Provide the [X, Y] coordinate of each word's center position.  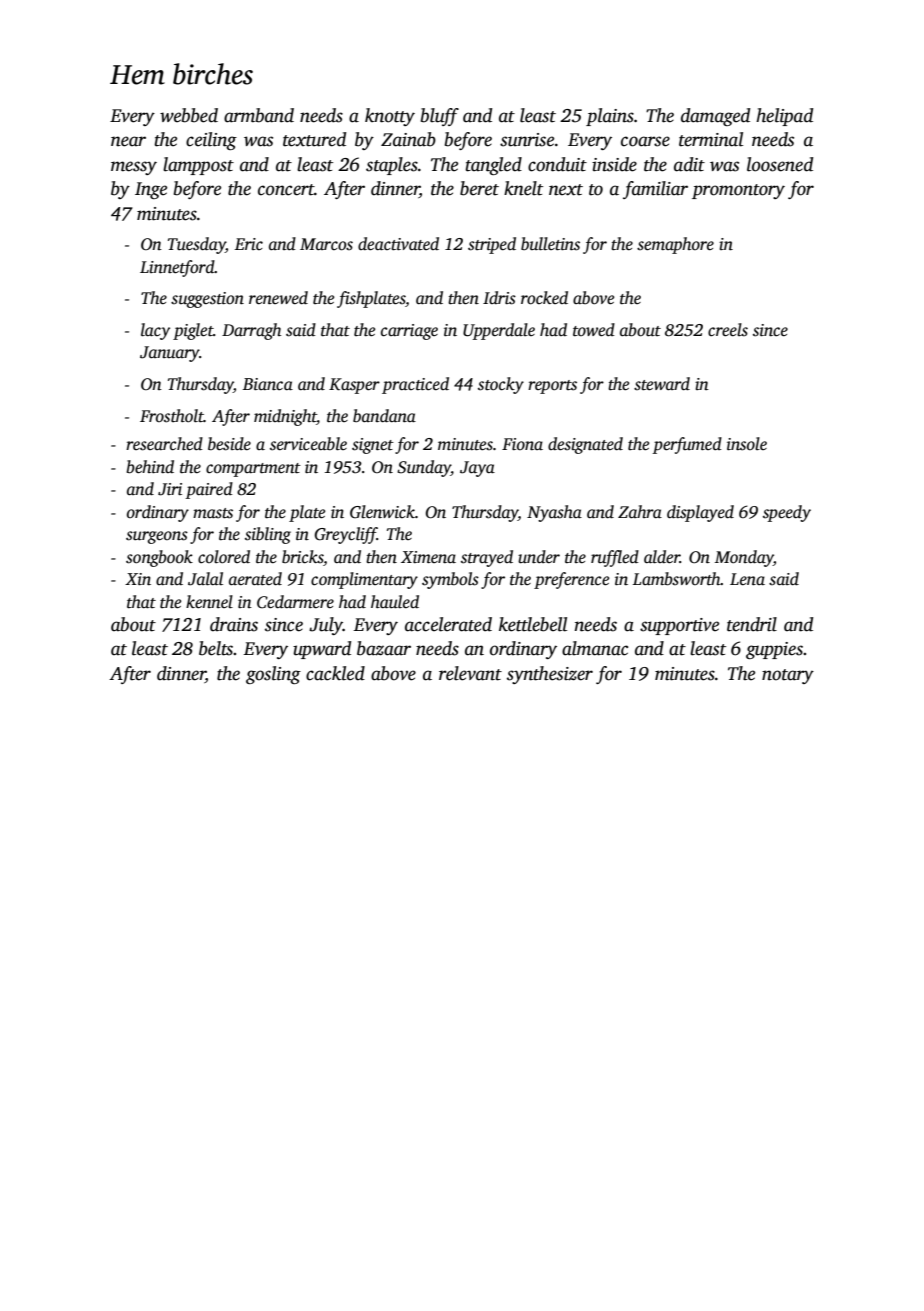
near [128, 141]
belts [216, 648]
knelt [523, 188]
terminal [711, 139]
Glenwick [382, 512]
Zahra [640, 511]
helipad [784, 117]
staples [392, 166]
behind [150, 467]
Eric [249, 244]
